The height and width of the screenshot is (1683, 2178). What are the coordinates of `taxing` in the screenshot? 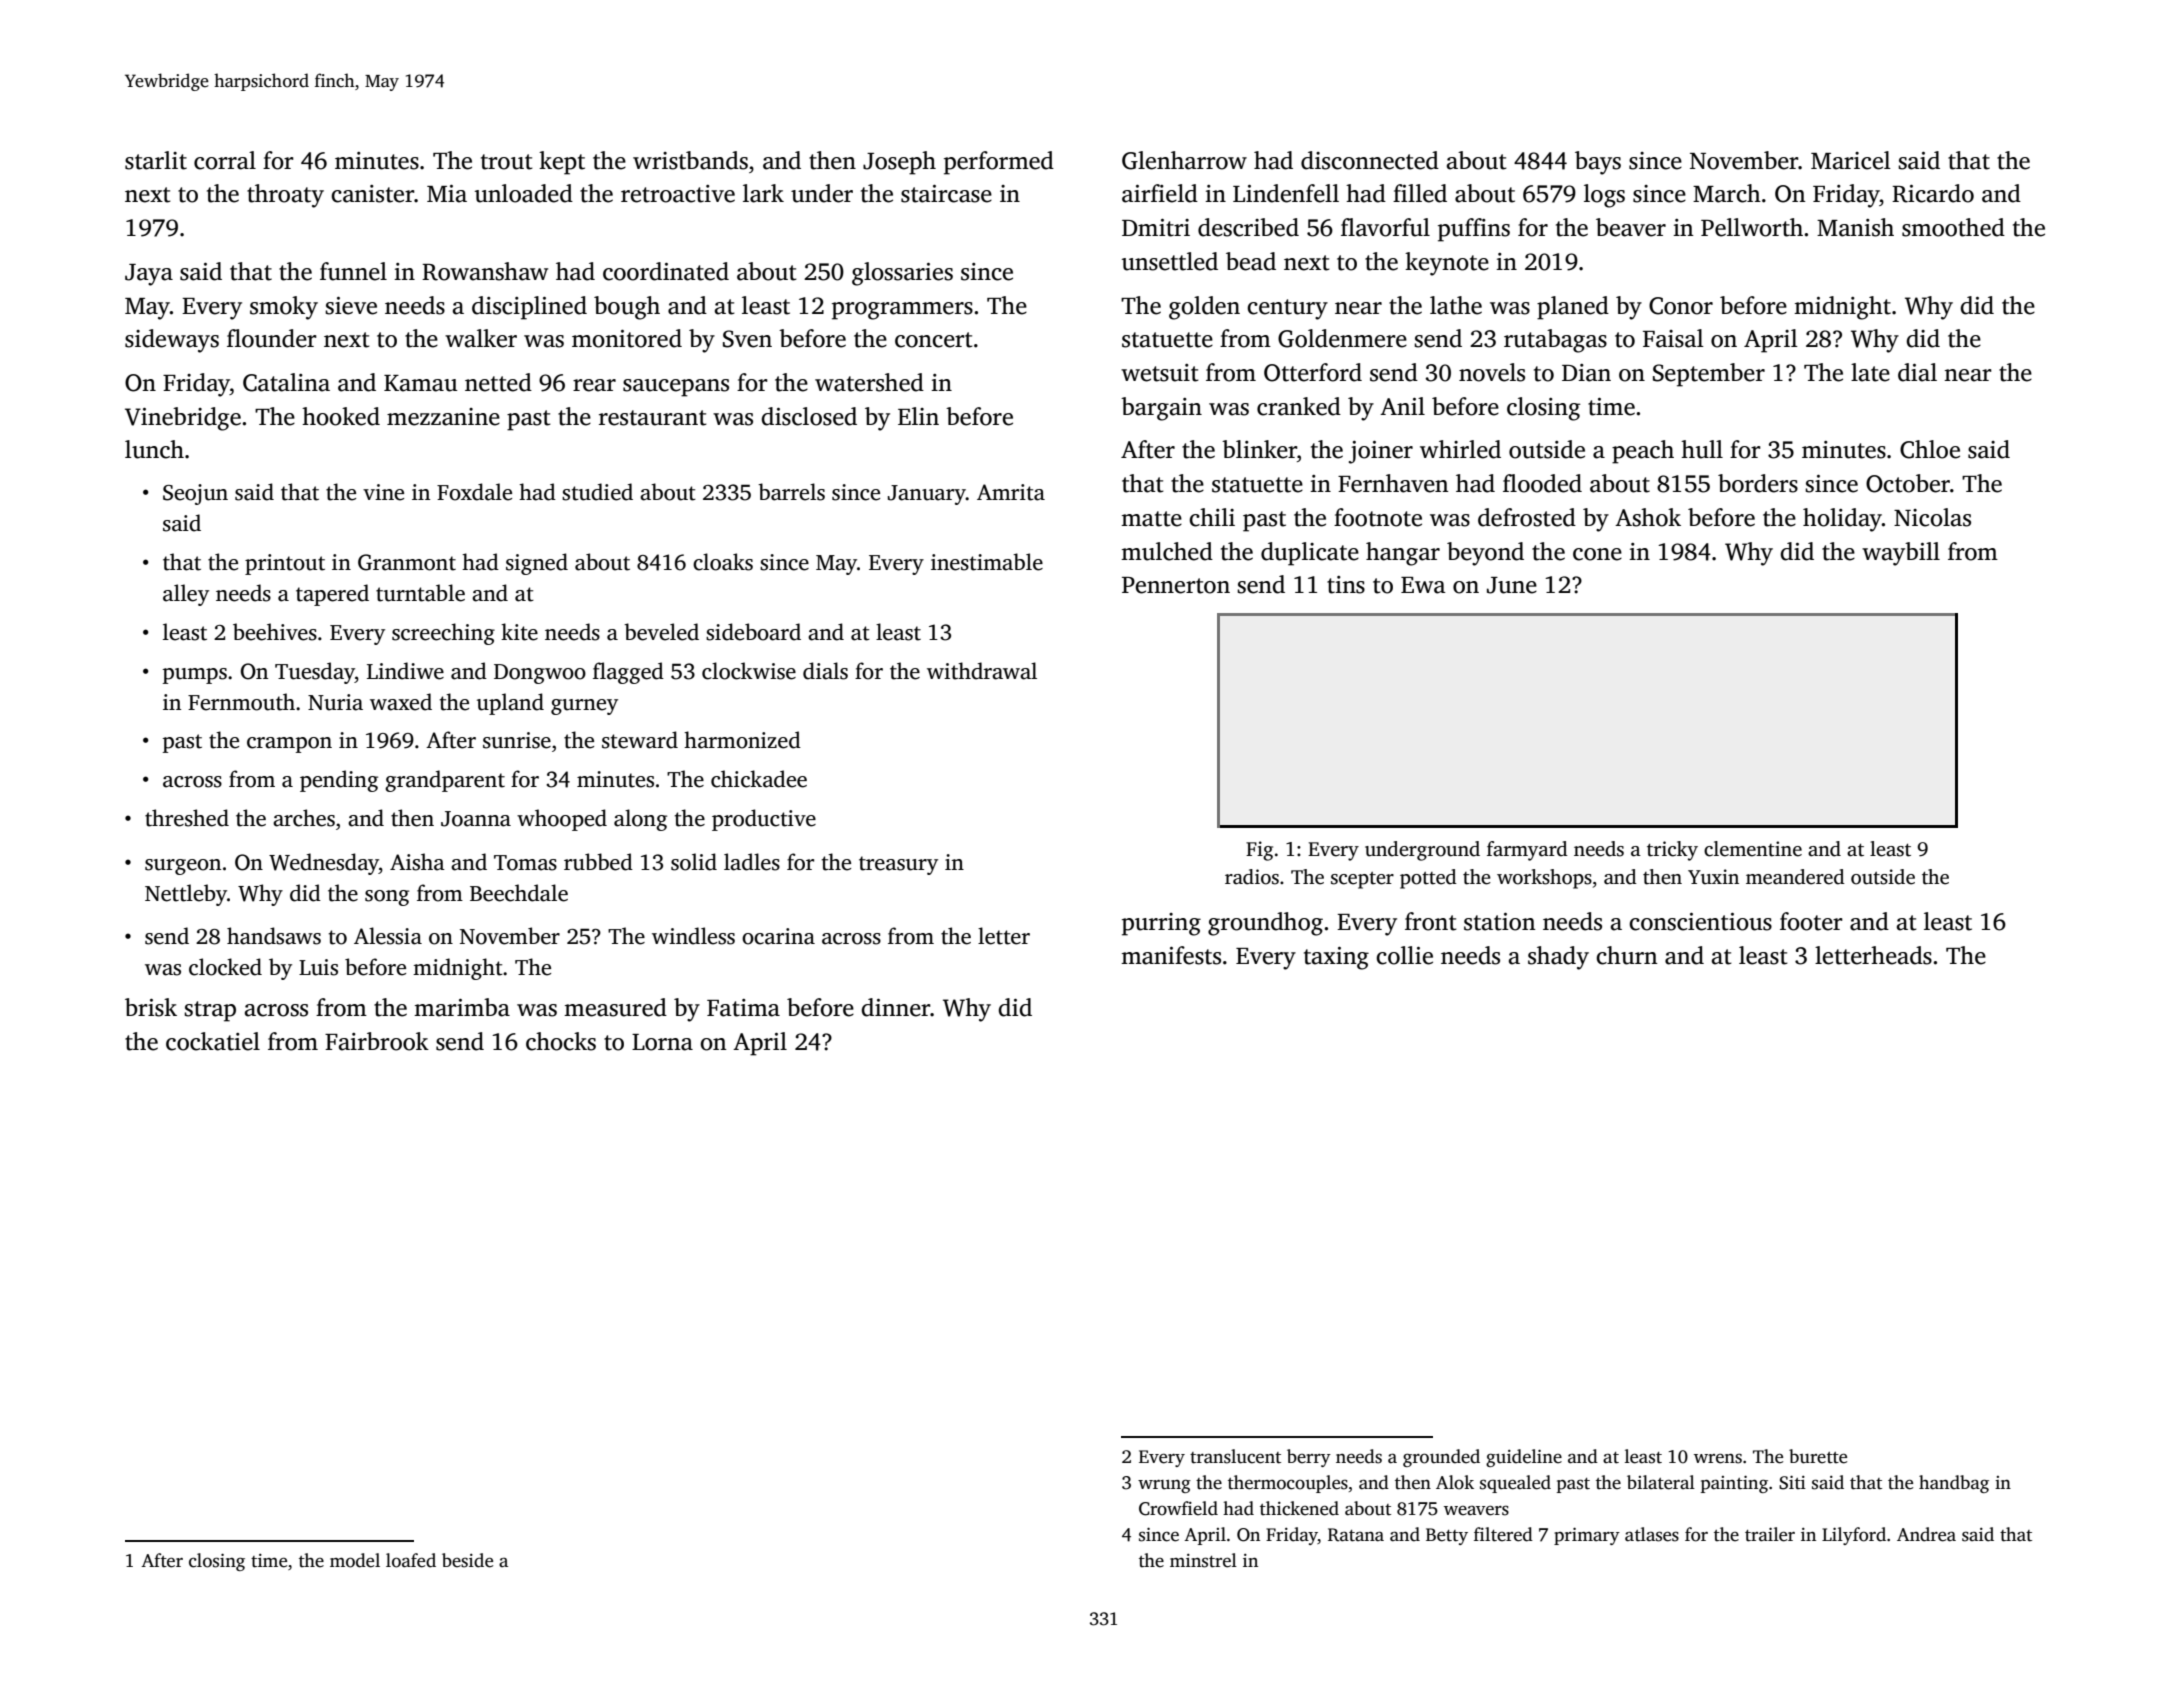 It's located at (1336, 958).
